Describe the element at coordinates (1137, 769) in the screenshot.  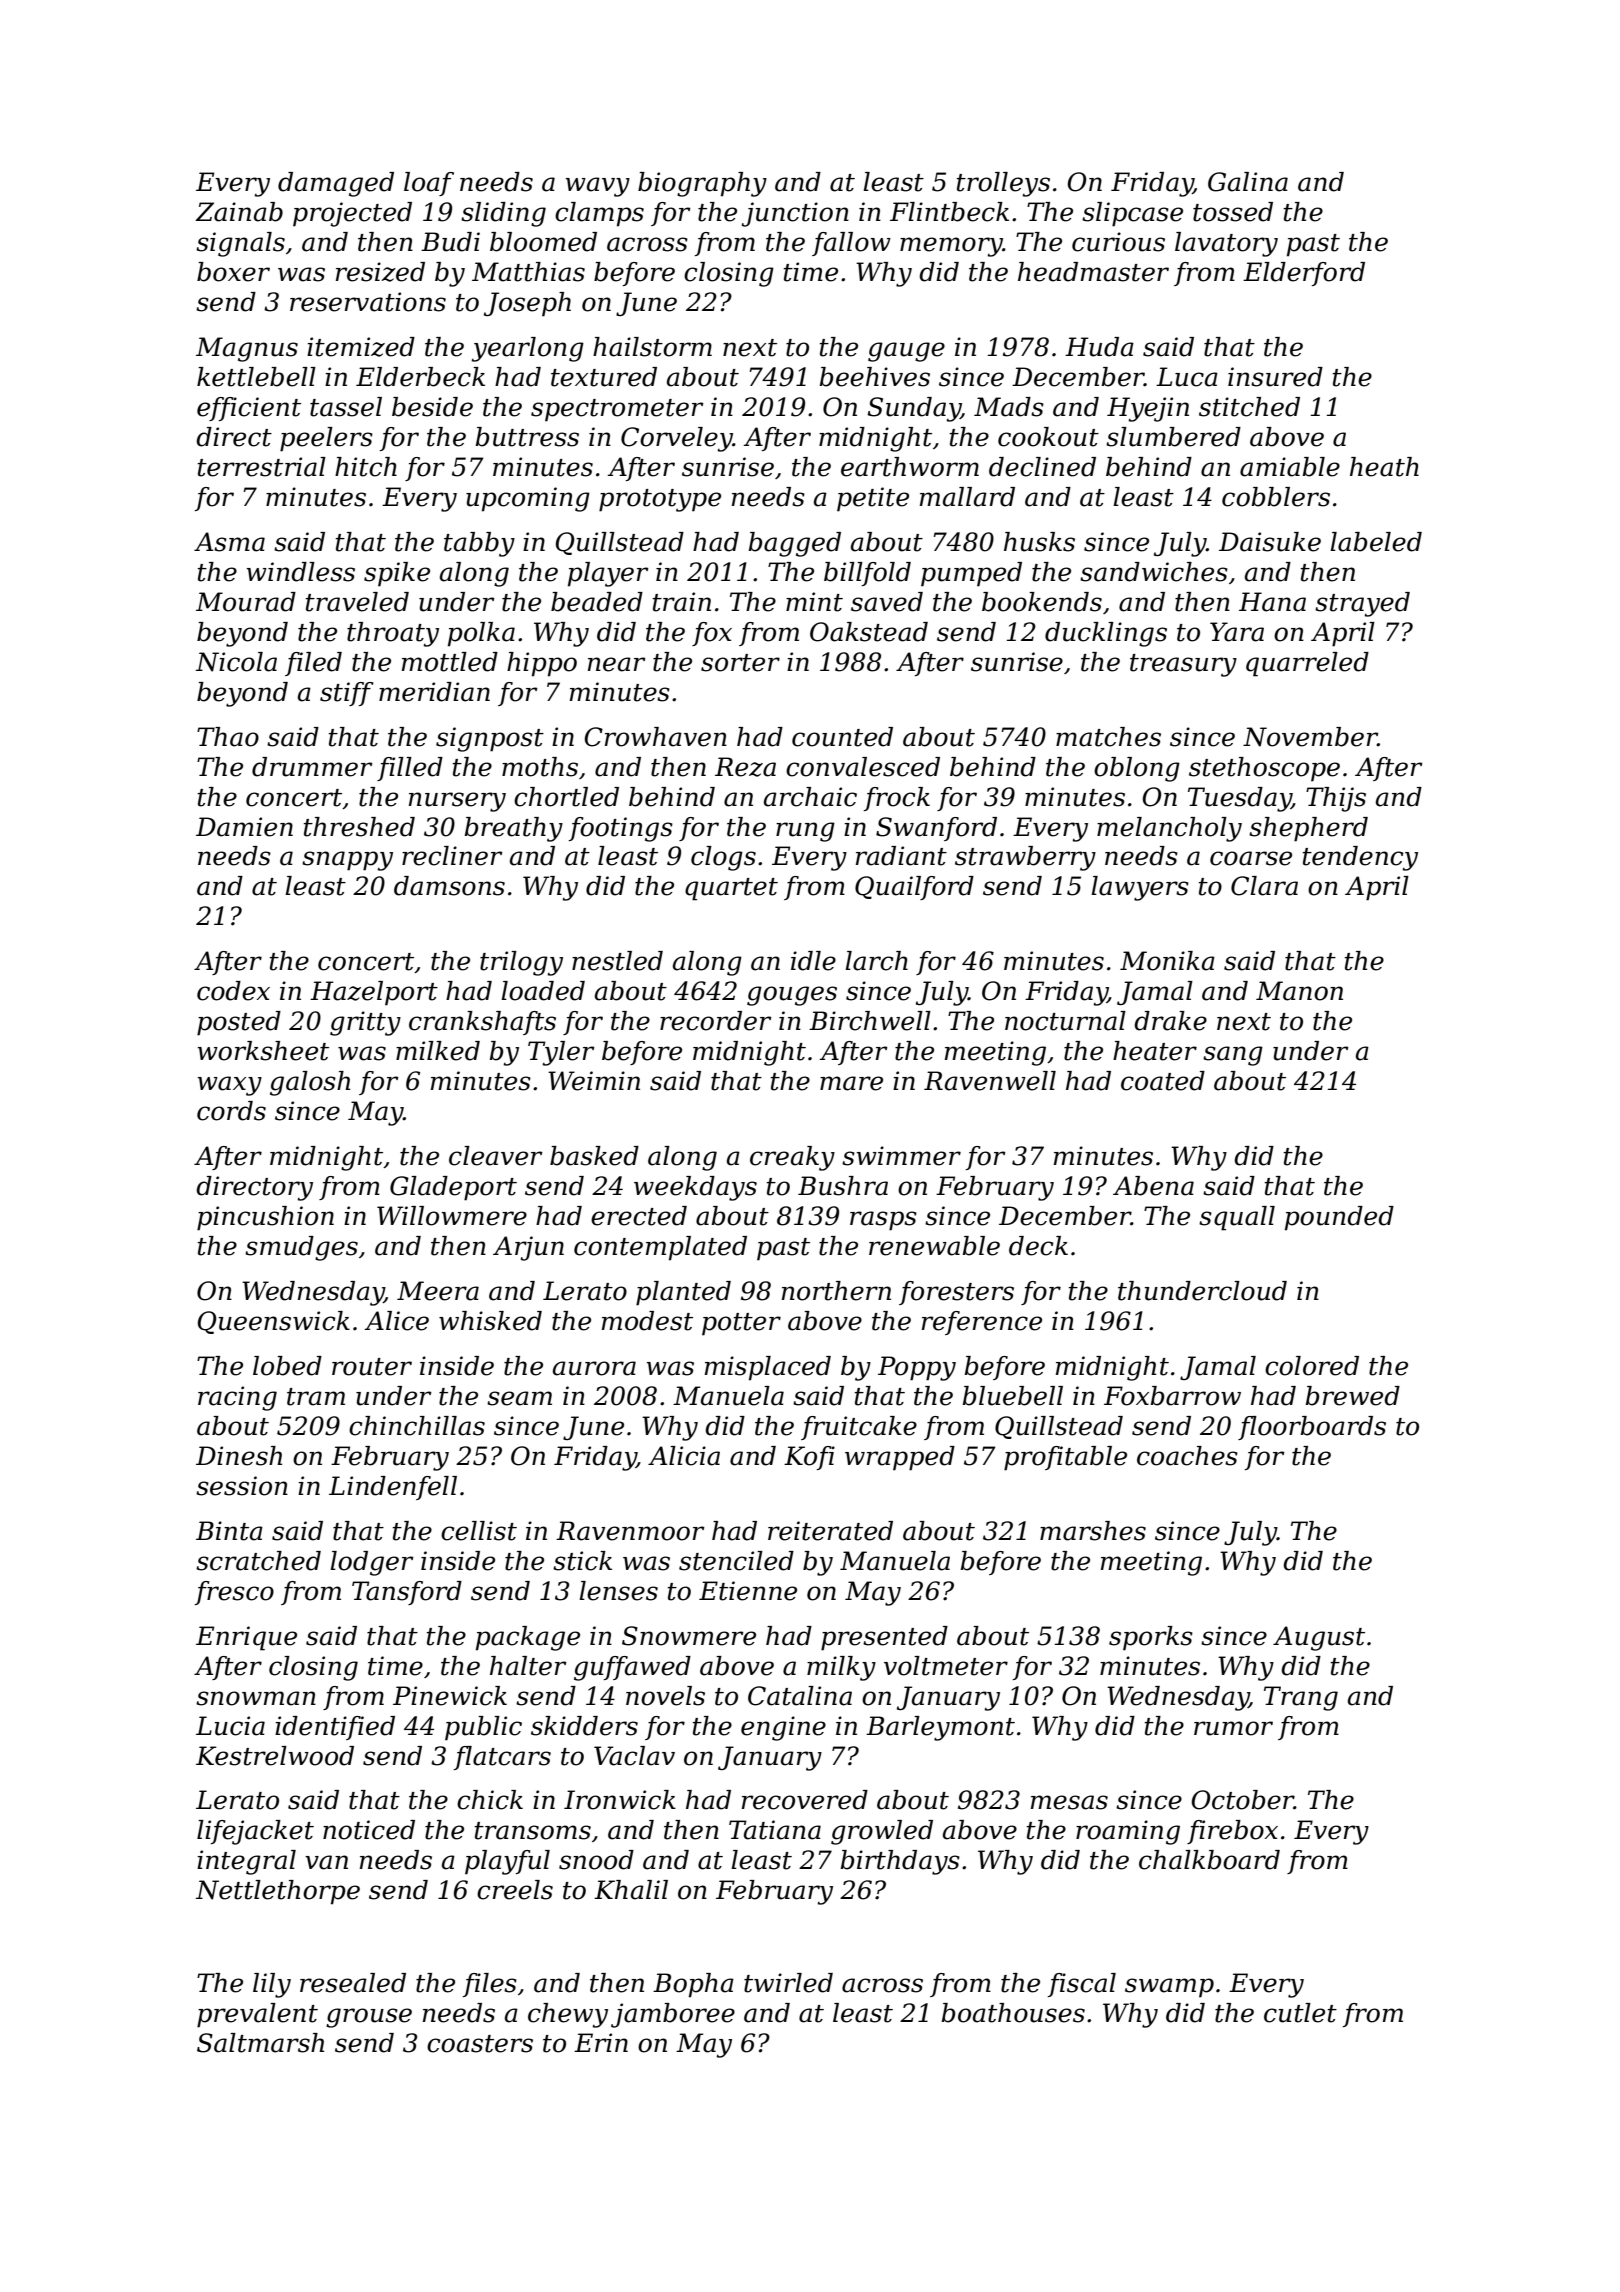
I see `oblong` at that location.
